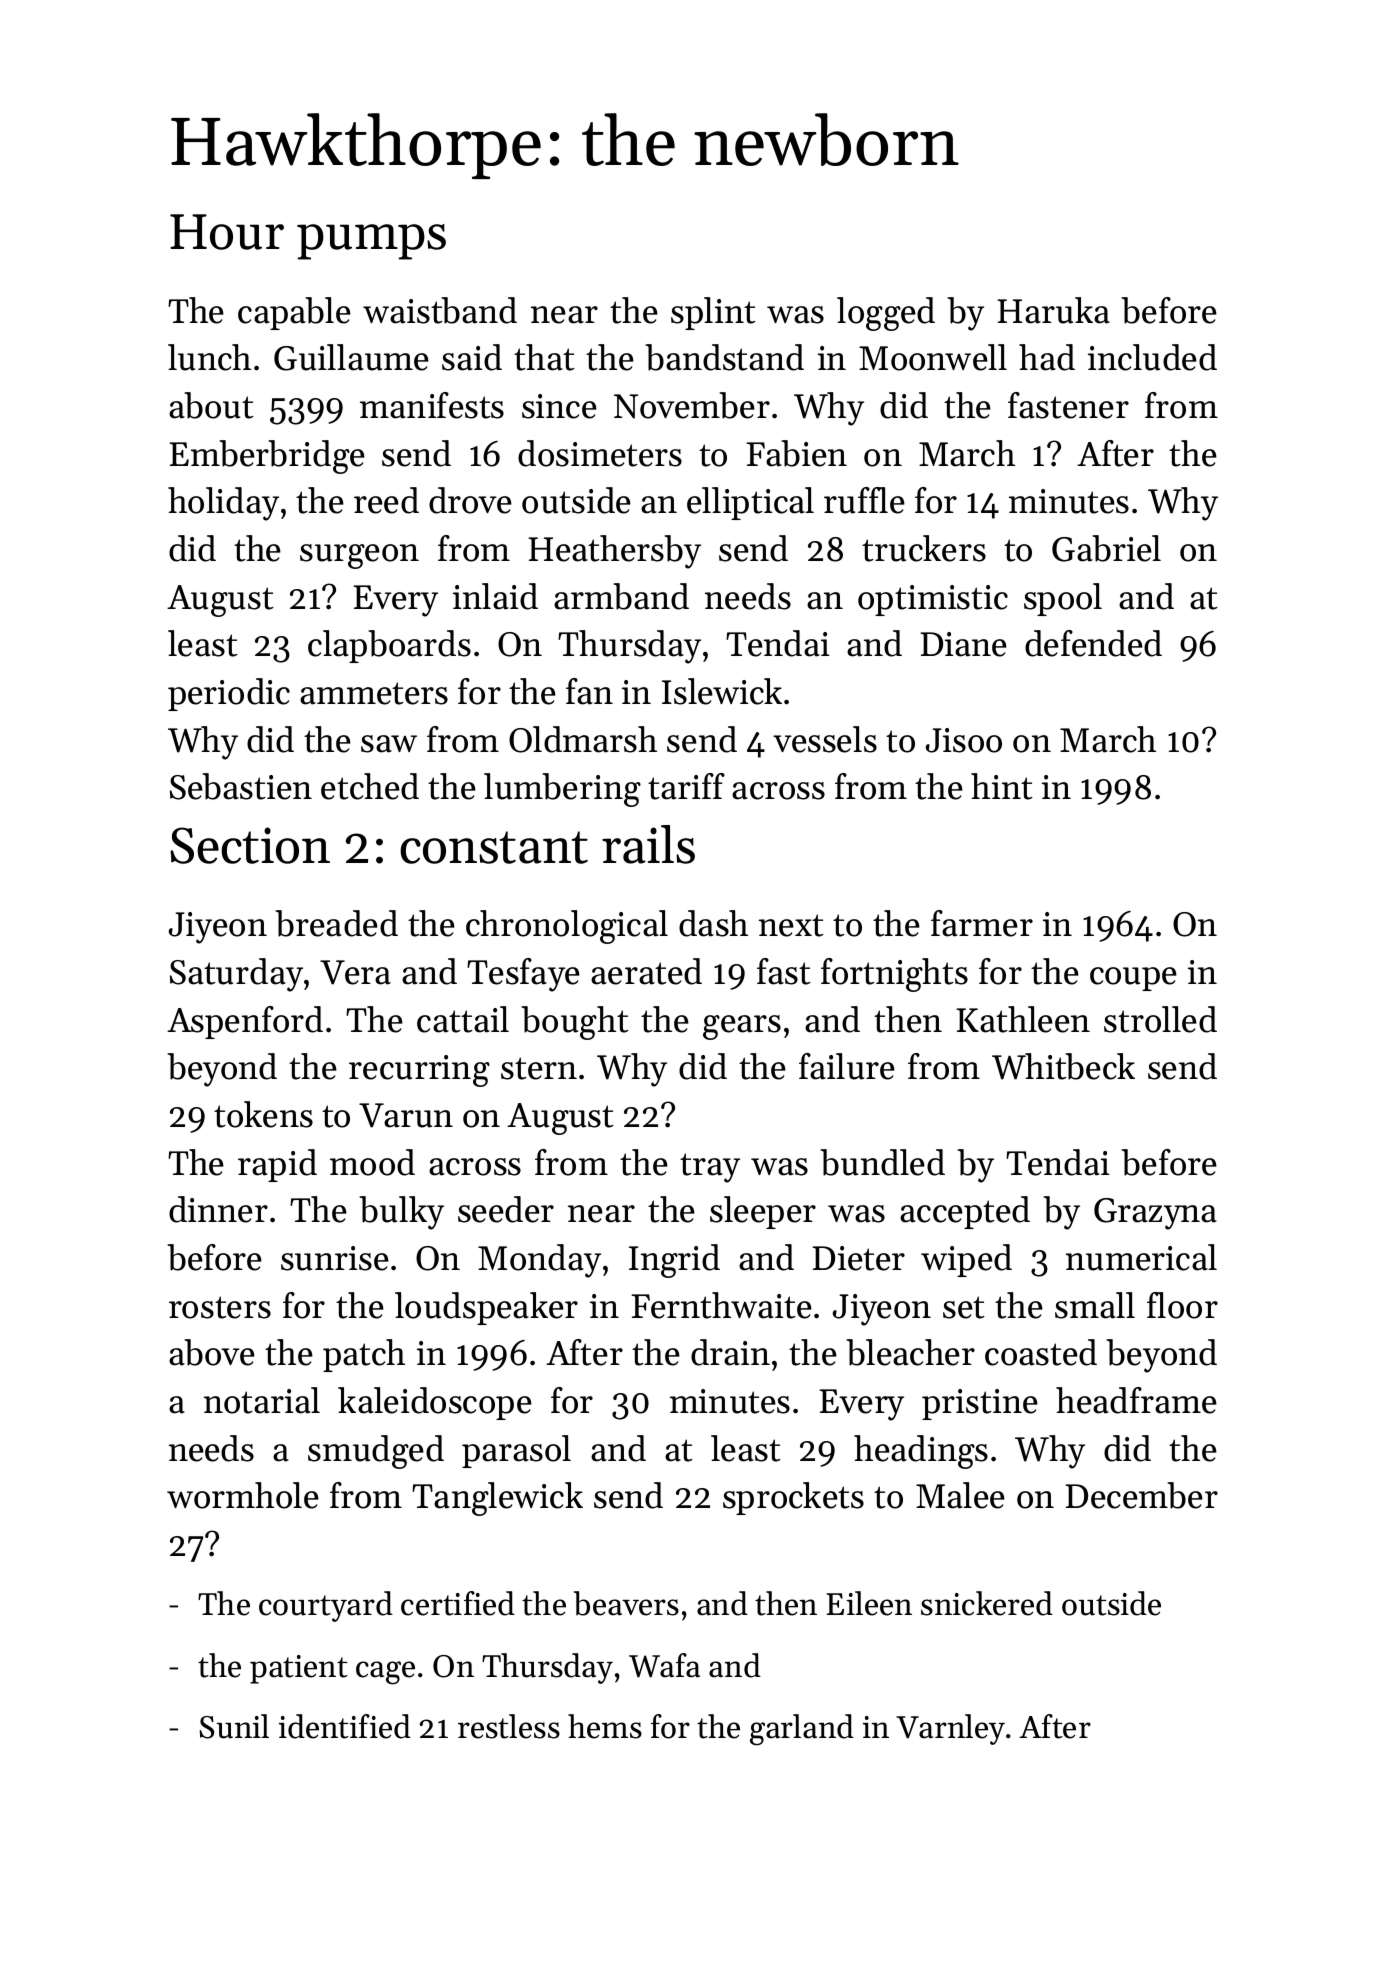 The height and width of the screenshot is (1969, 1386). Describe the element at coordinates (1053, 310) in the screenshot. I see `Haruka` at that location.
